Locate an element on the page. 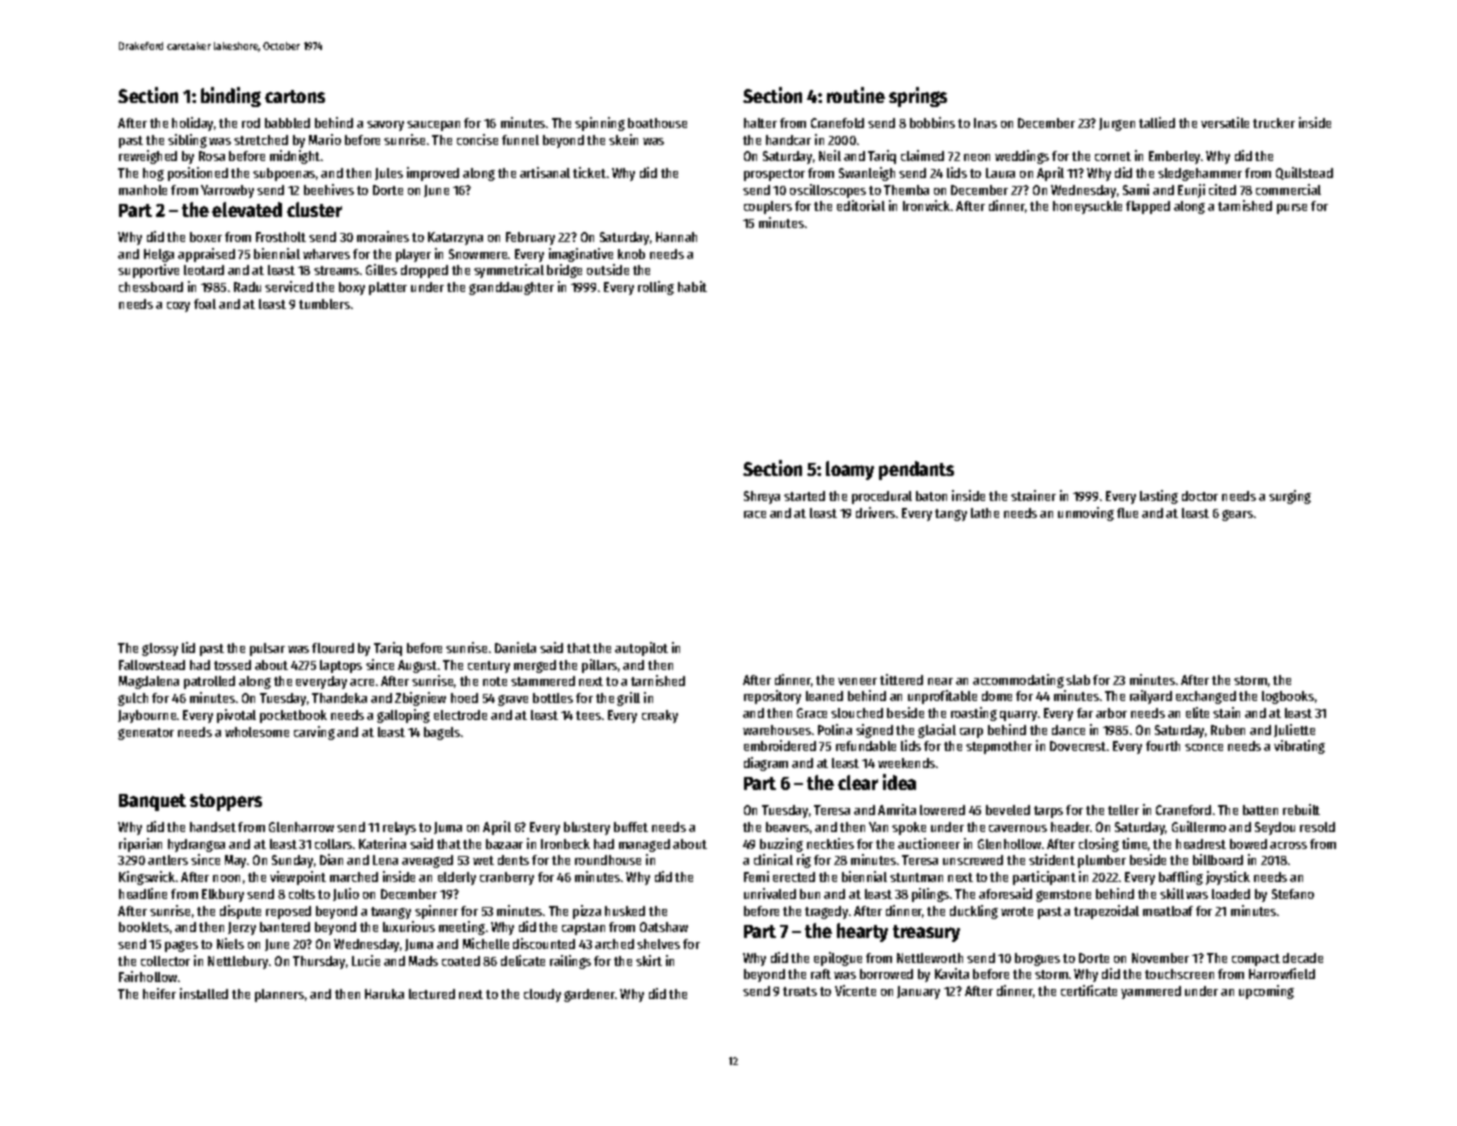  purse is located at coordinates (1292, 209).
